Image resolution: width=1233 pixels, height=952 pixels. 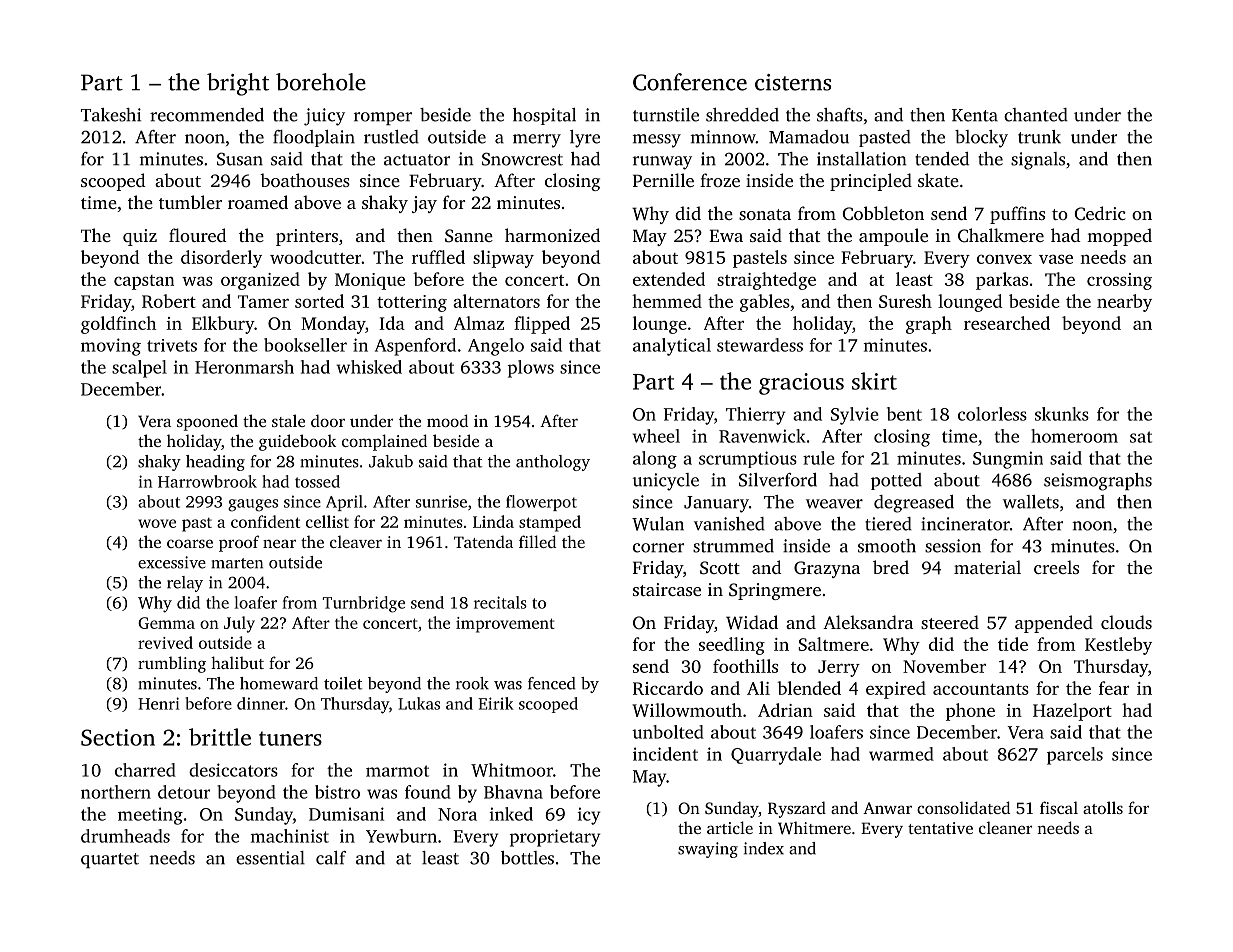 What do you see at coordinates (1118, 646) in the screenshot?
I see `Kestleby` at bounding box center [1118, 646].
